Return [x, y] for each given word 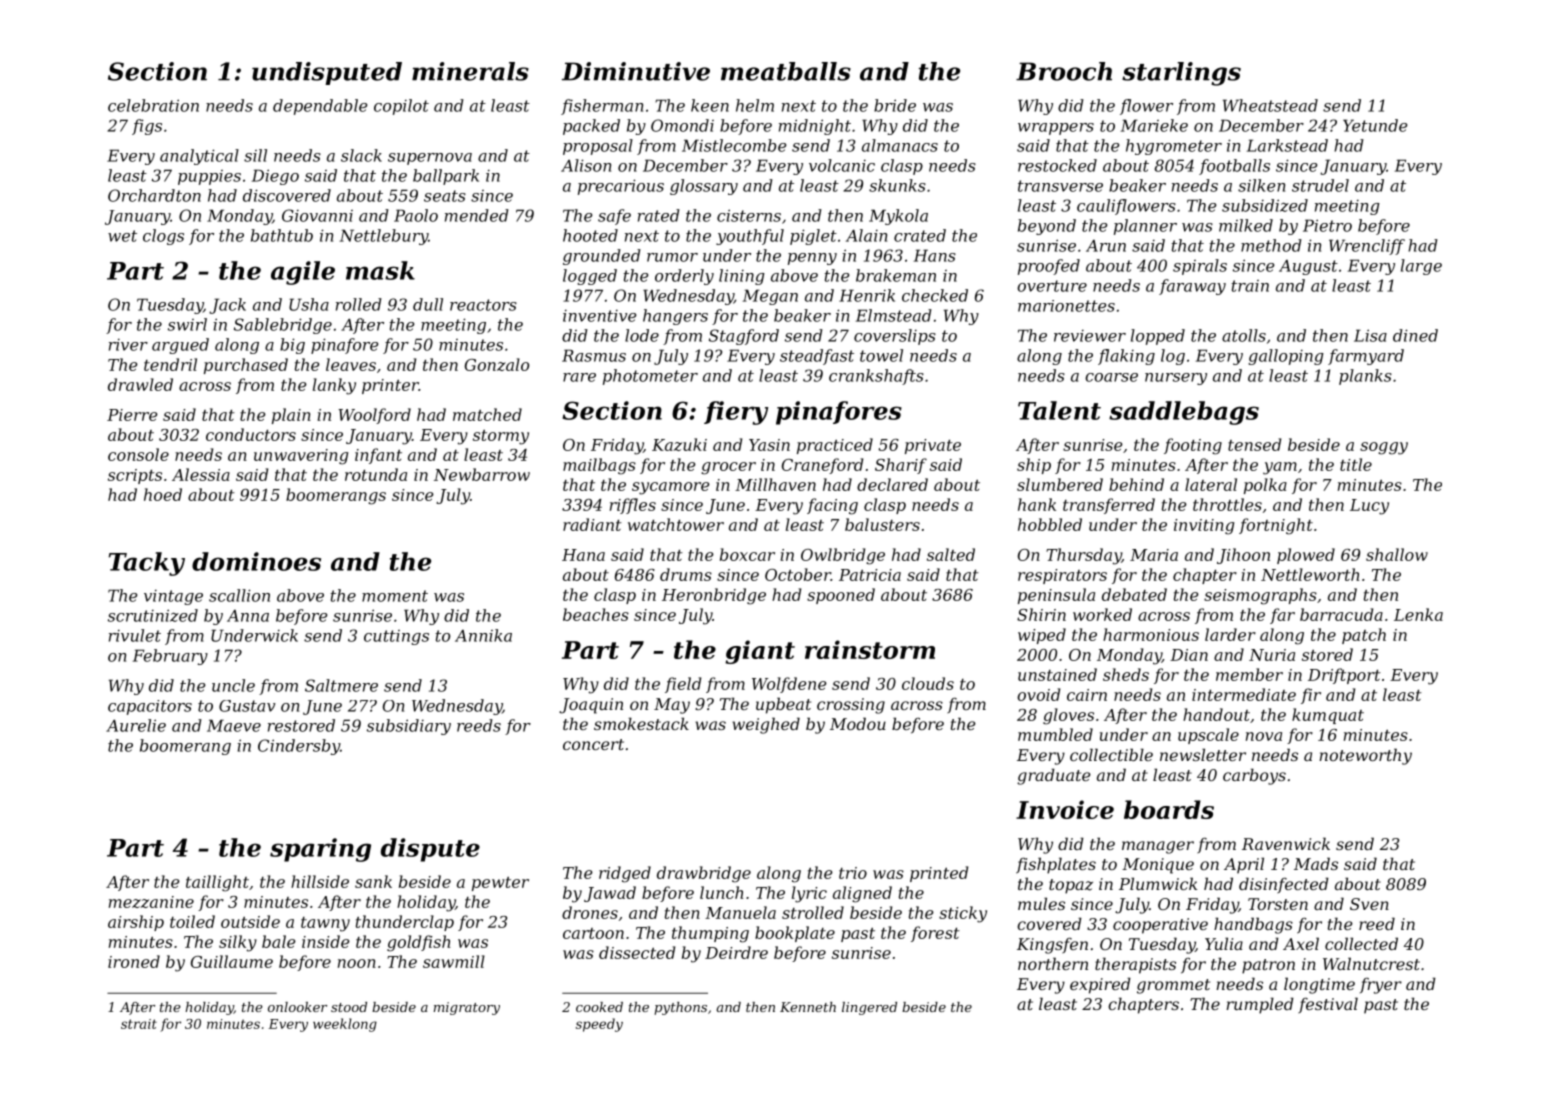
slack [361, 155]
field [683, 685]
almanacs [900, 145]
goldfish [418, 943]
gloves [1068, 716]
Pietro [1327, 225]
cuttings [396, 637]
